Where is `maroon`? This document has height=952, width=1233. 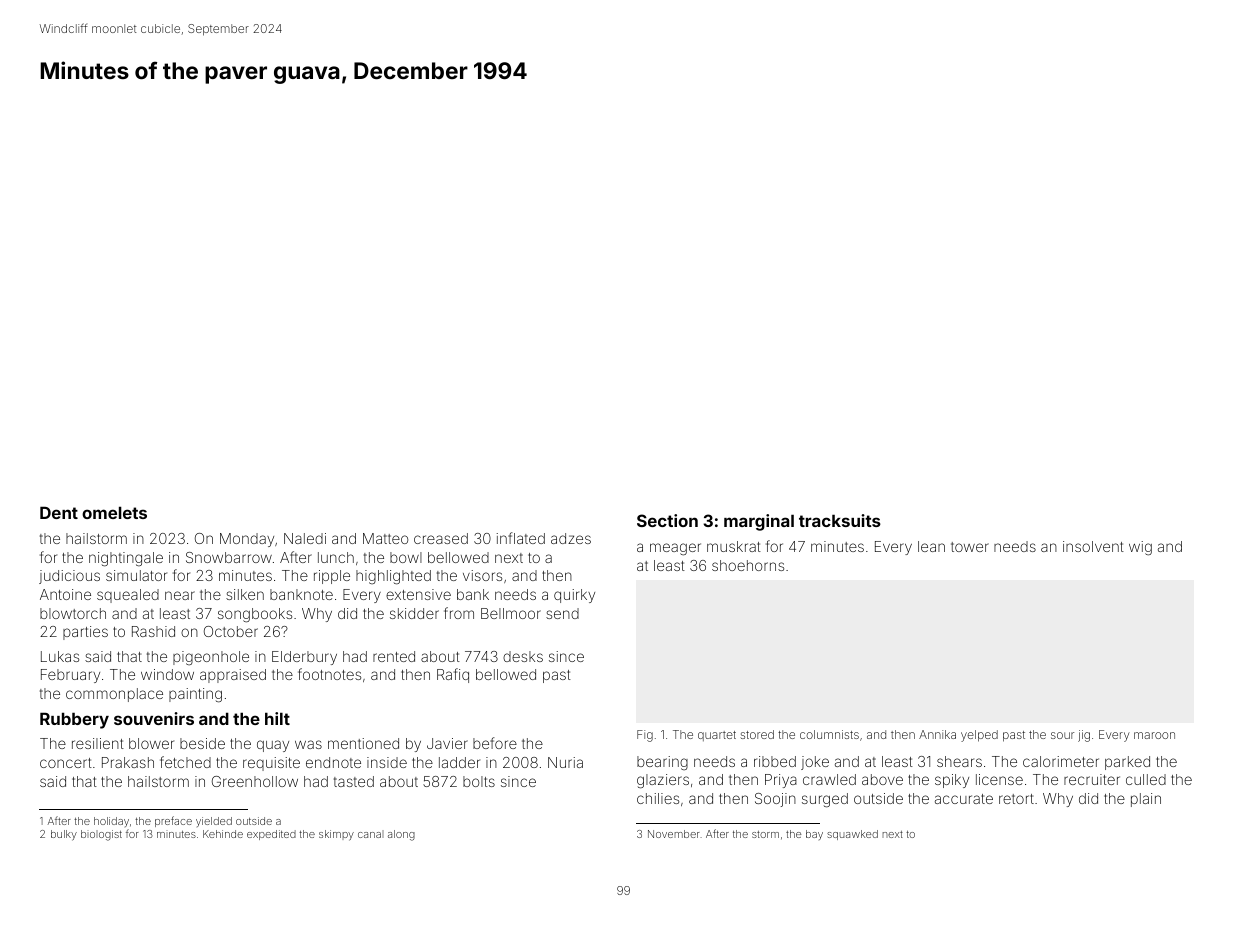 maroon is located at coordinates (1154, 735).
